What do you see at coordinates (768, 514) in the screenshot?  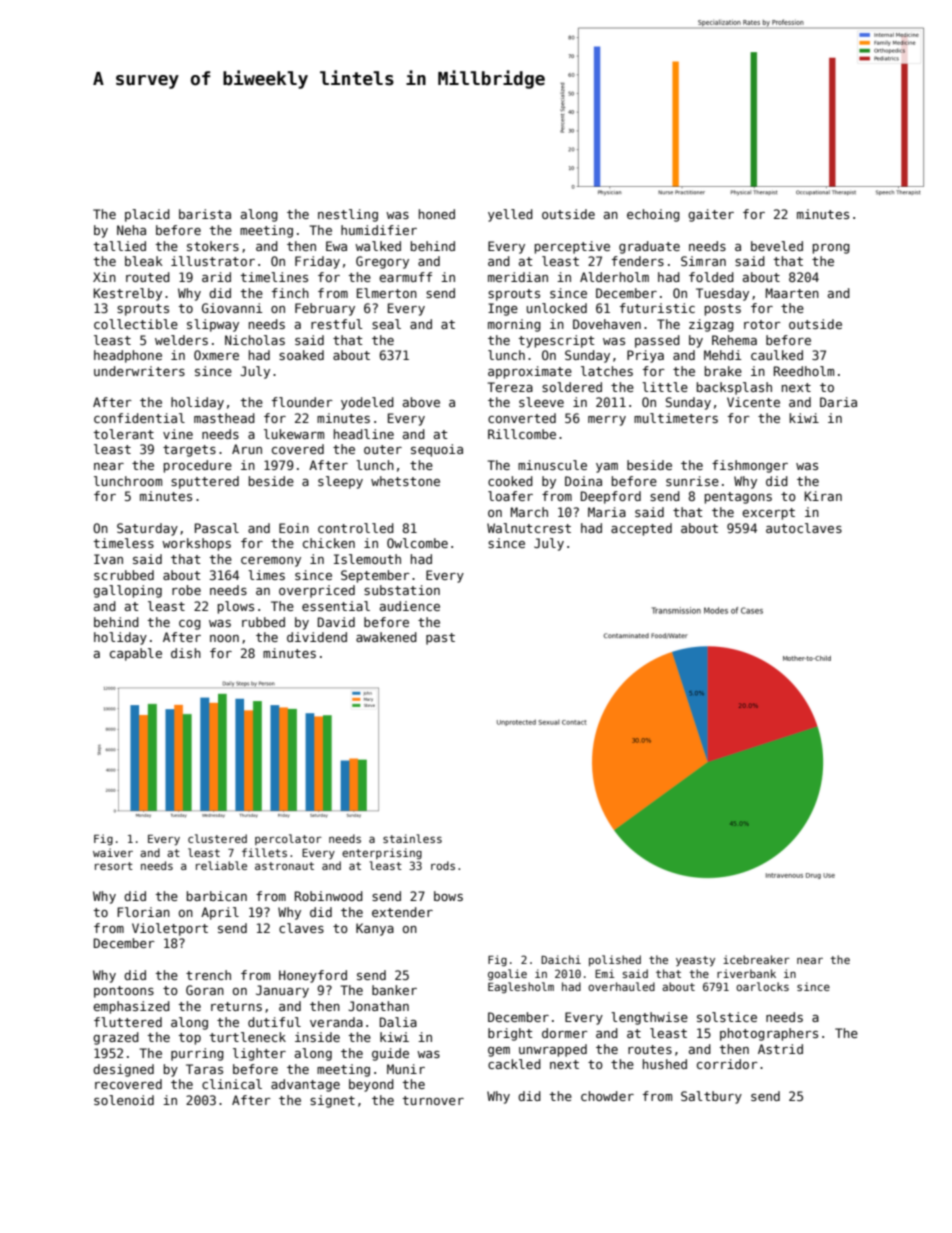 I see `excerpt` at bounding box center [768, 514].
